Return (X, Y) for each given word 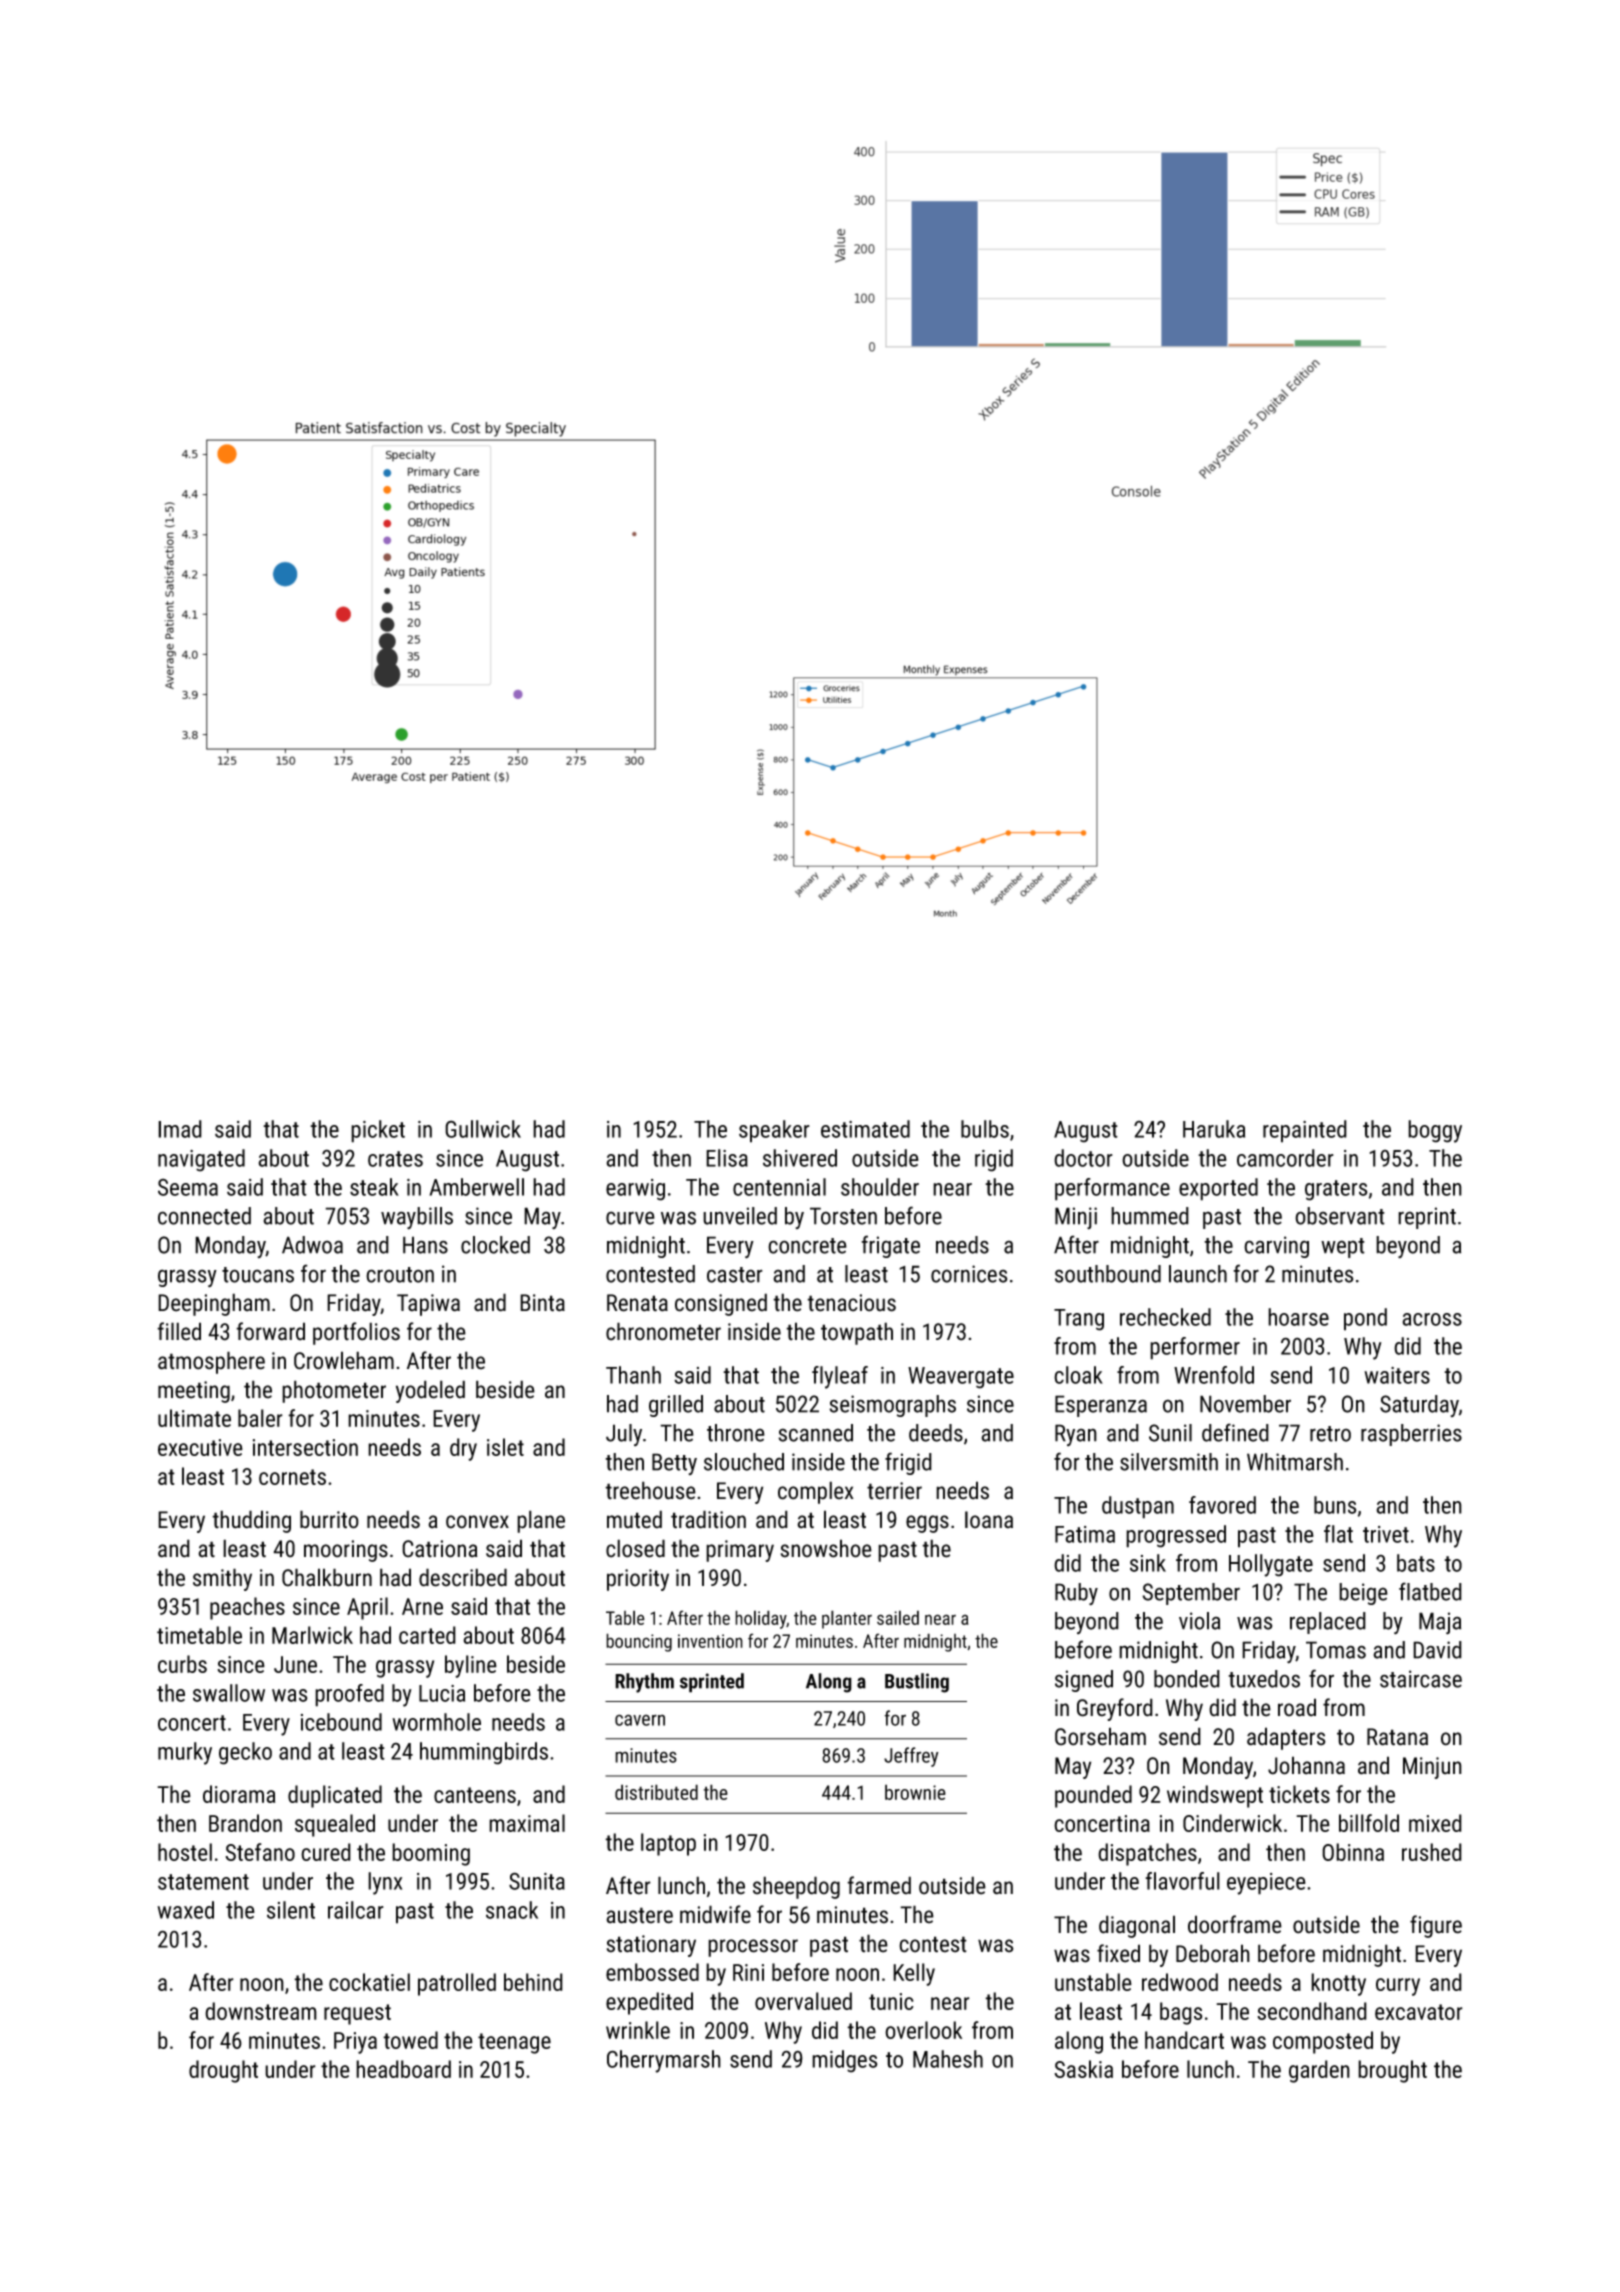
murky (185, 1753)
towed (410, 2040)
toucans (258, 1275)
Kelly (914, 1974)
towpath (857, 1333)
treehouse (650, 1490)
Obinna (1353, 1852)
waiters (1397, 1375)
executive (200, 1447)
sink (1148, 1563)
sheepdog (796, 1887)
